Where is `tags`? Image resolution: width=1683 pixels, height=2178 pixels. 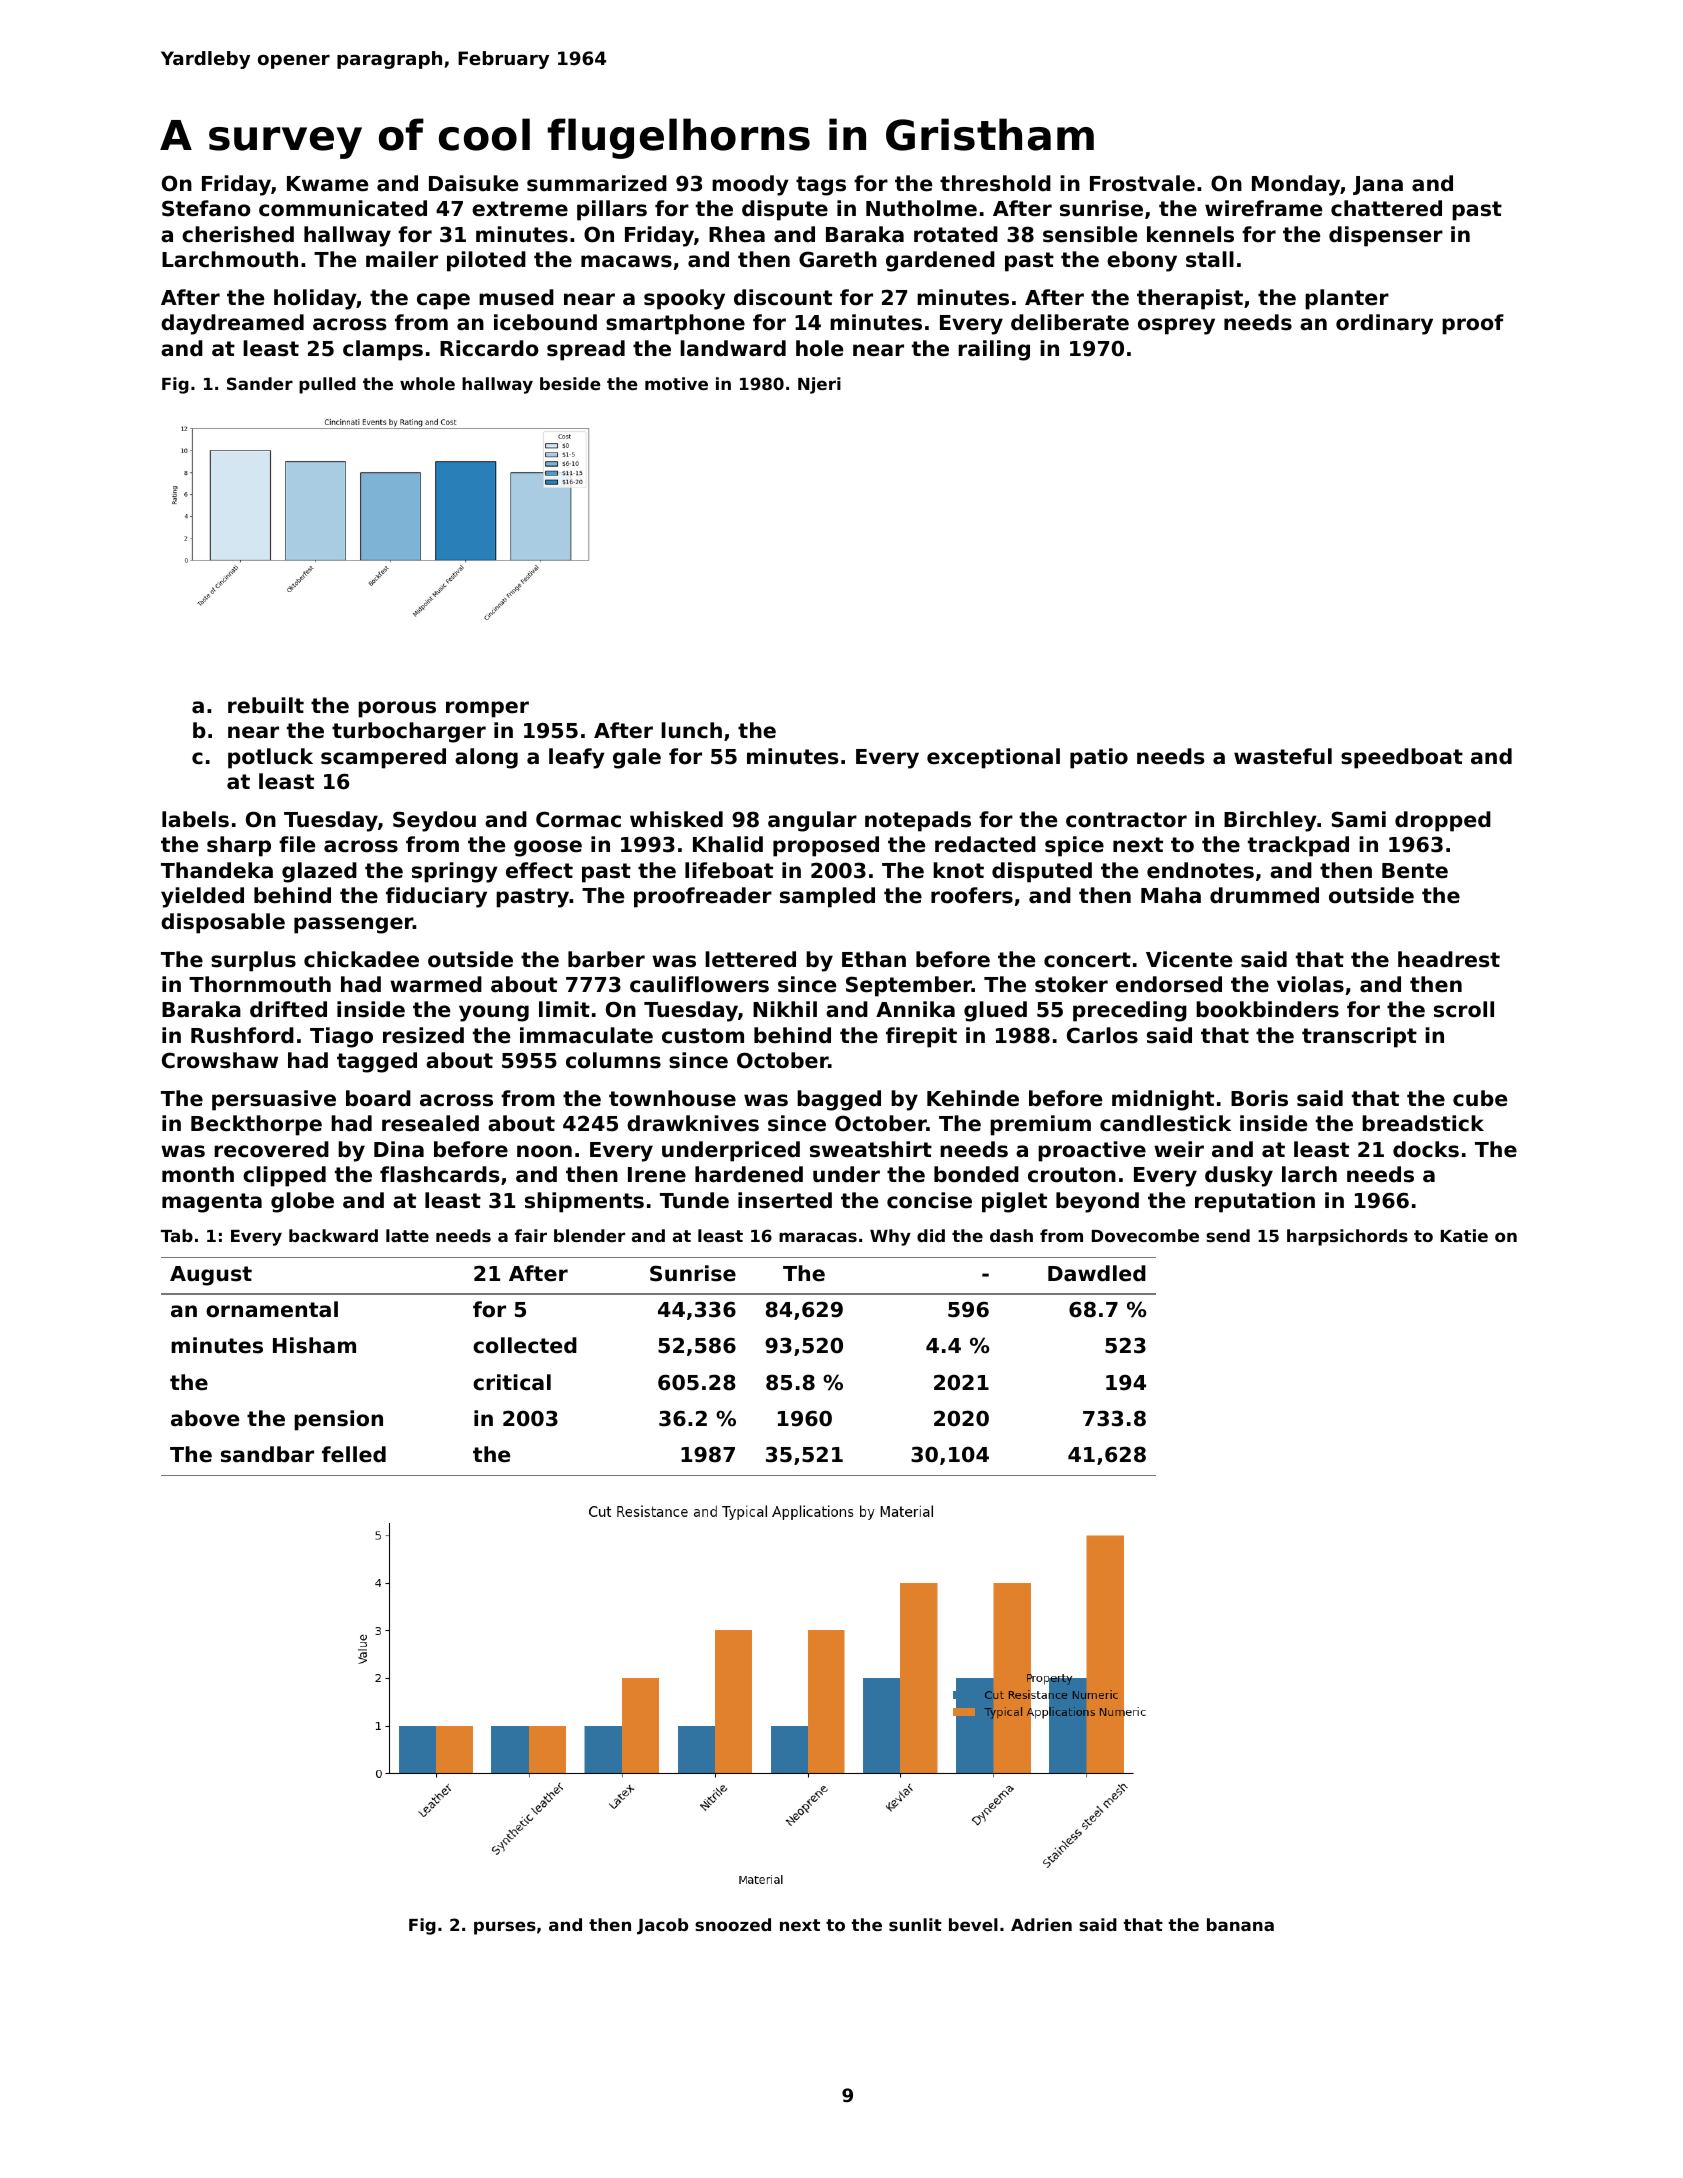
tags is located at coordinates (821, 186).
